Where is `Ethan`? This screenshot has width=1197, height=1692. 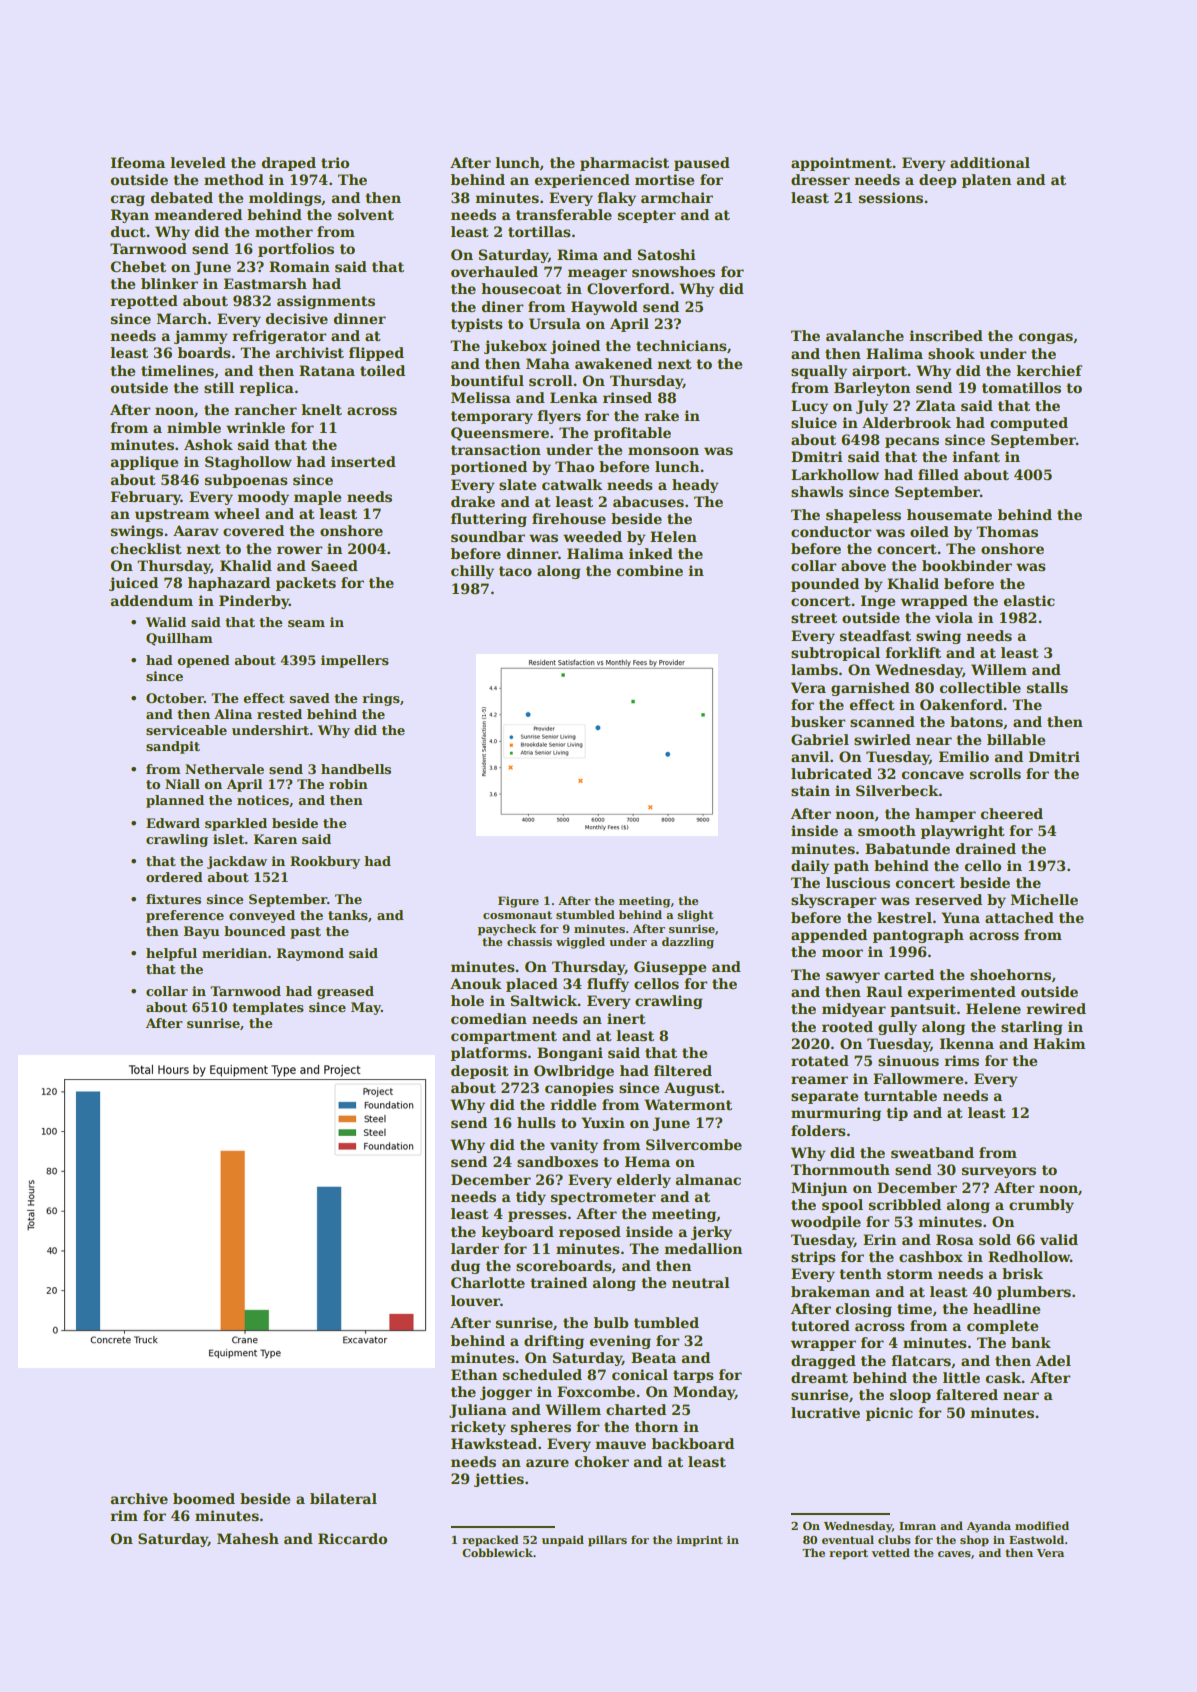 Ethan is located at coordinates (474, 1374).
